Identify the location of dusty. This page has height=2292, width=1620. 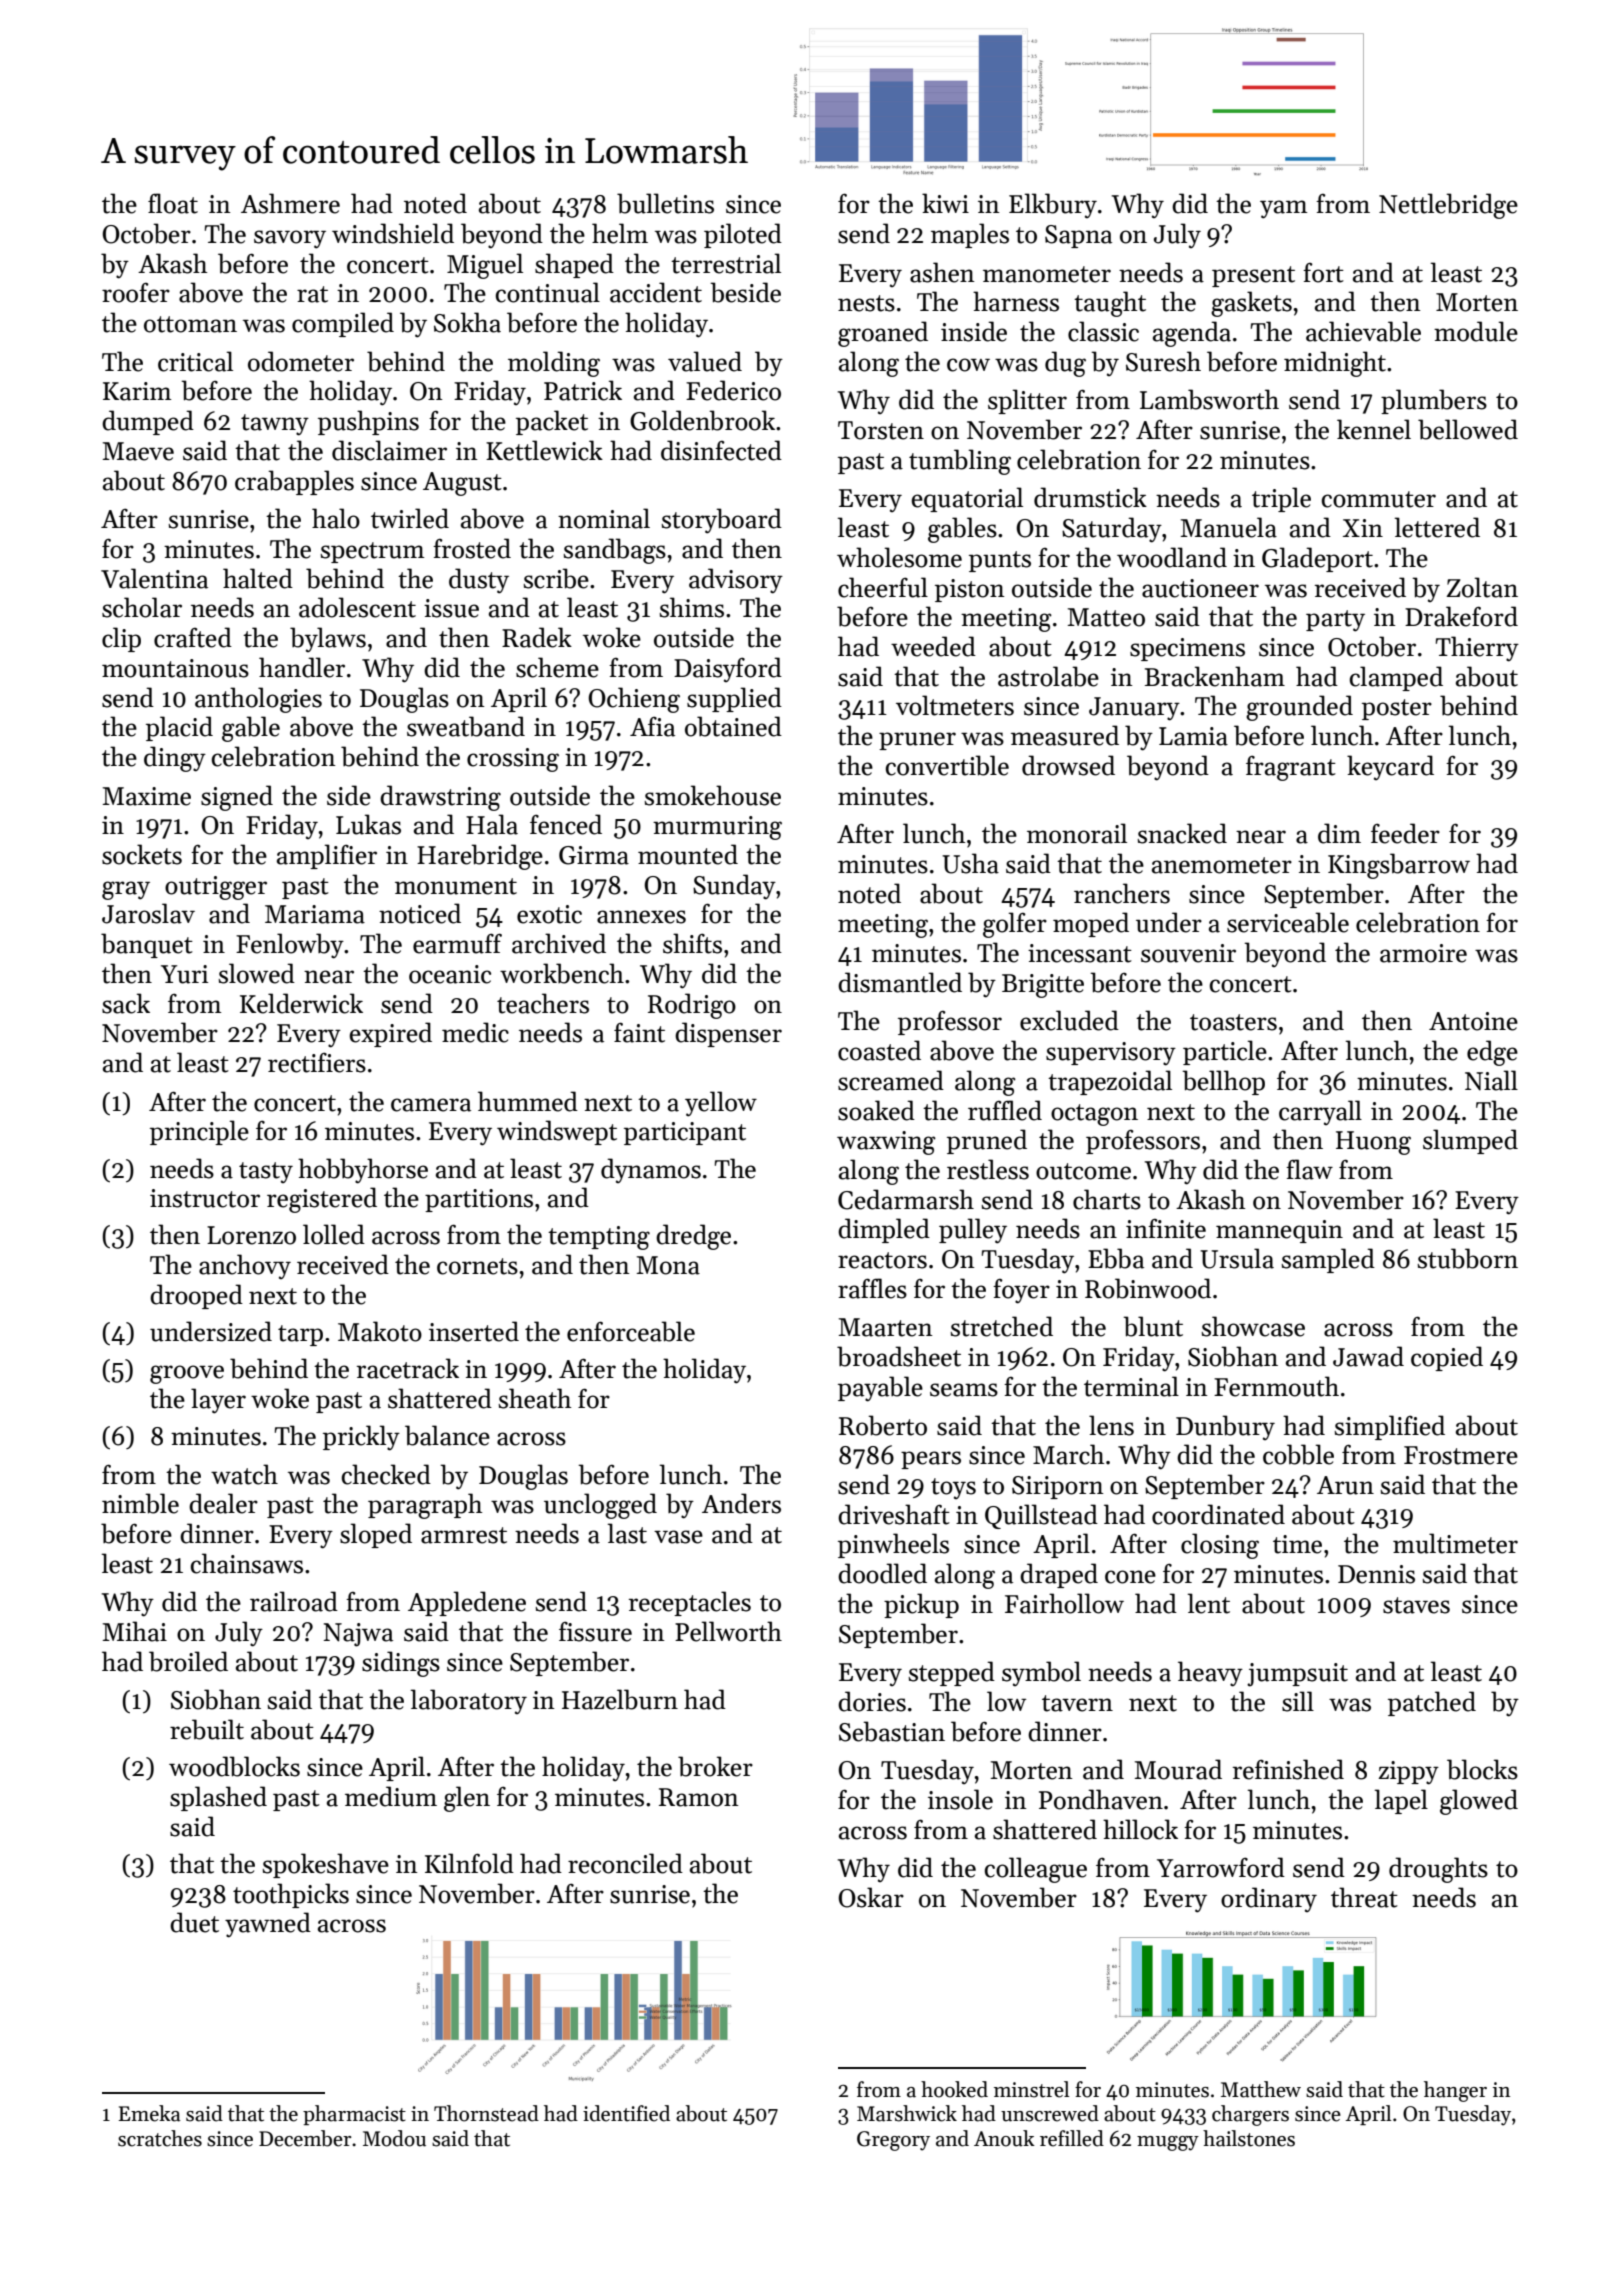
(479, 581).
